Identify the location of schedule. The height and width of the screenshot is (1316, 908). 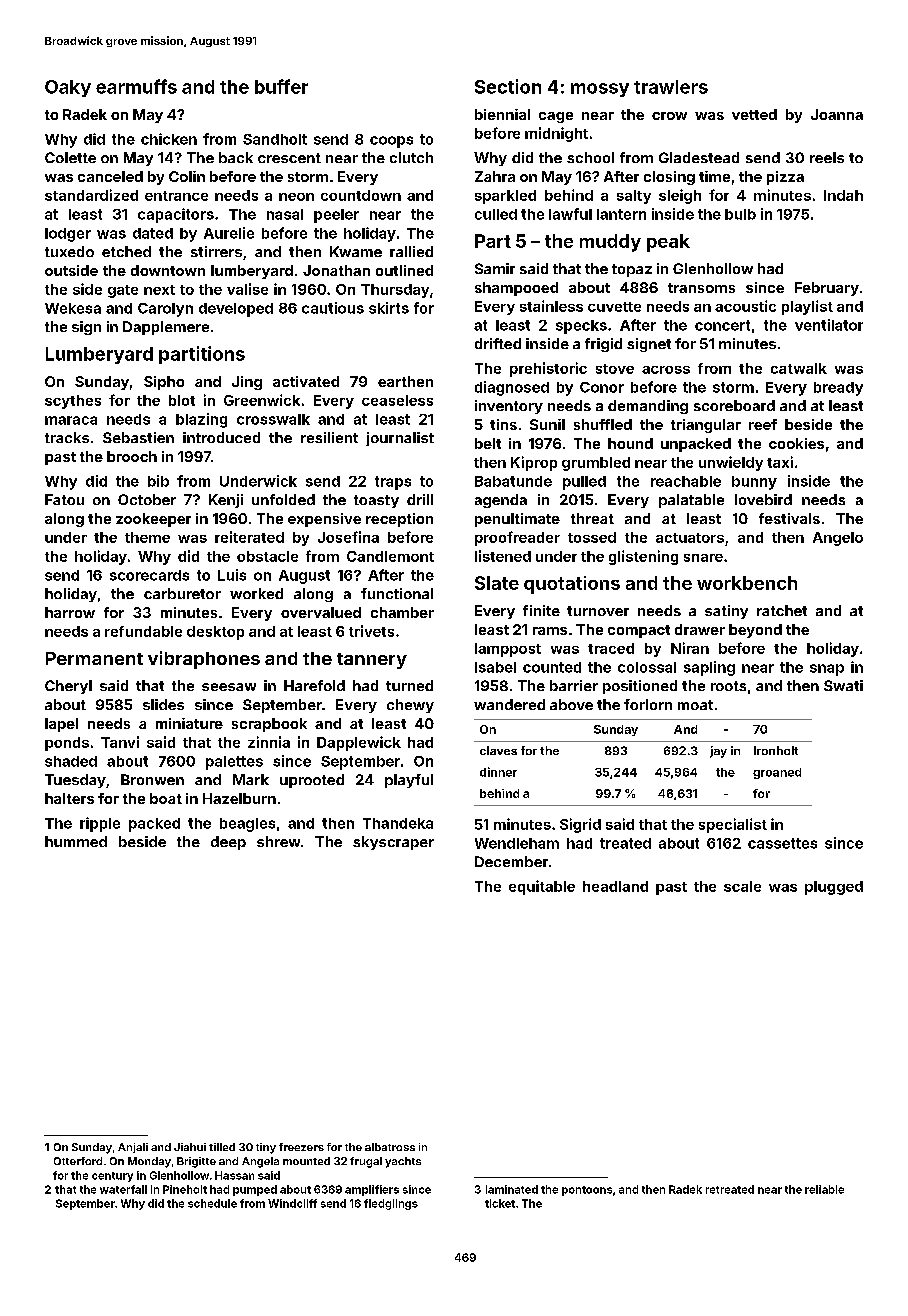
(212, 1203).
